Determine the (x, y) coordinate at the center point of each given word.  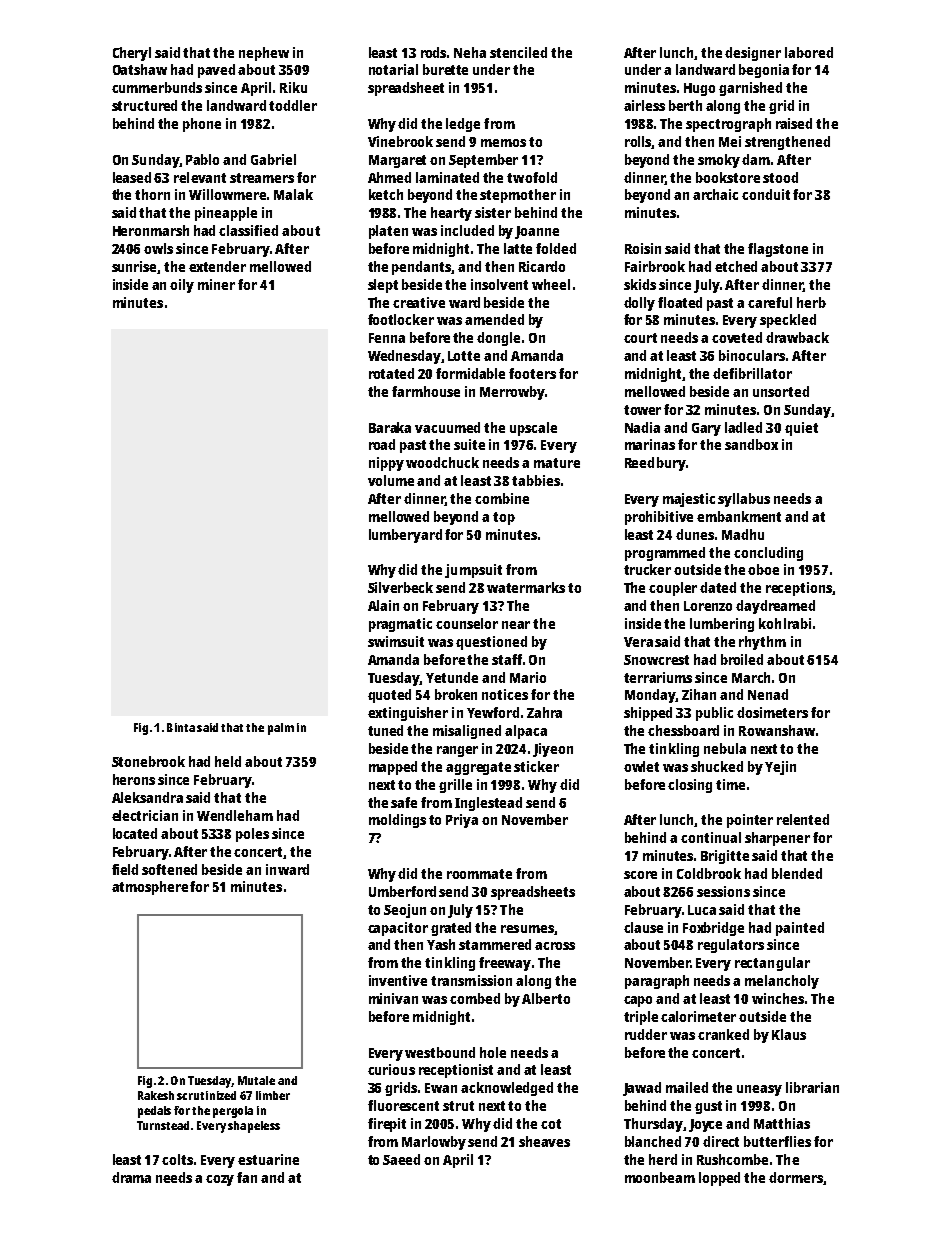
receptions (799, 589)
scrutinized (206, 1095)
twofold (532, 177)
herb (811, 302)
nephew (264, 54)
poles (252, 835)
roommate (479, 874)
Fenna (387, 338)
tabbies (536, 480)
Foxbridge (713, 929)
